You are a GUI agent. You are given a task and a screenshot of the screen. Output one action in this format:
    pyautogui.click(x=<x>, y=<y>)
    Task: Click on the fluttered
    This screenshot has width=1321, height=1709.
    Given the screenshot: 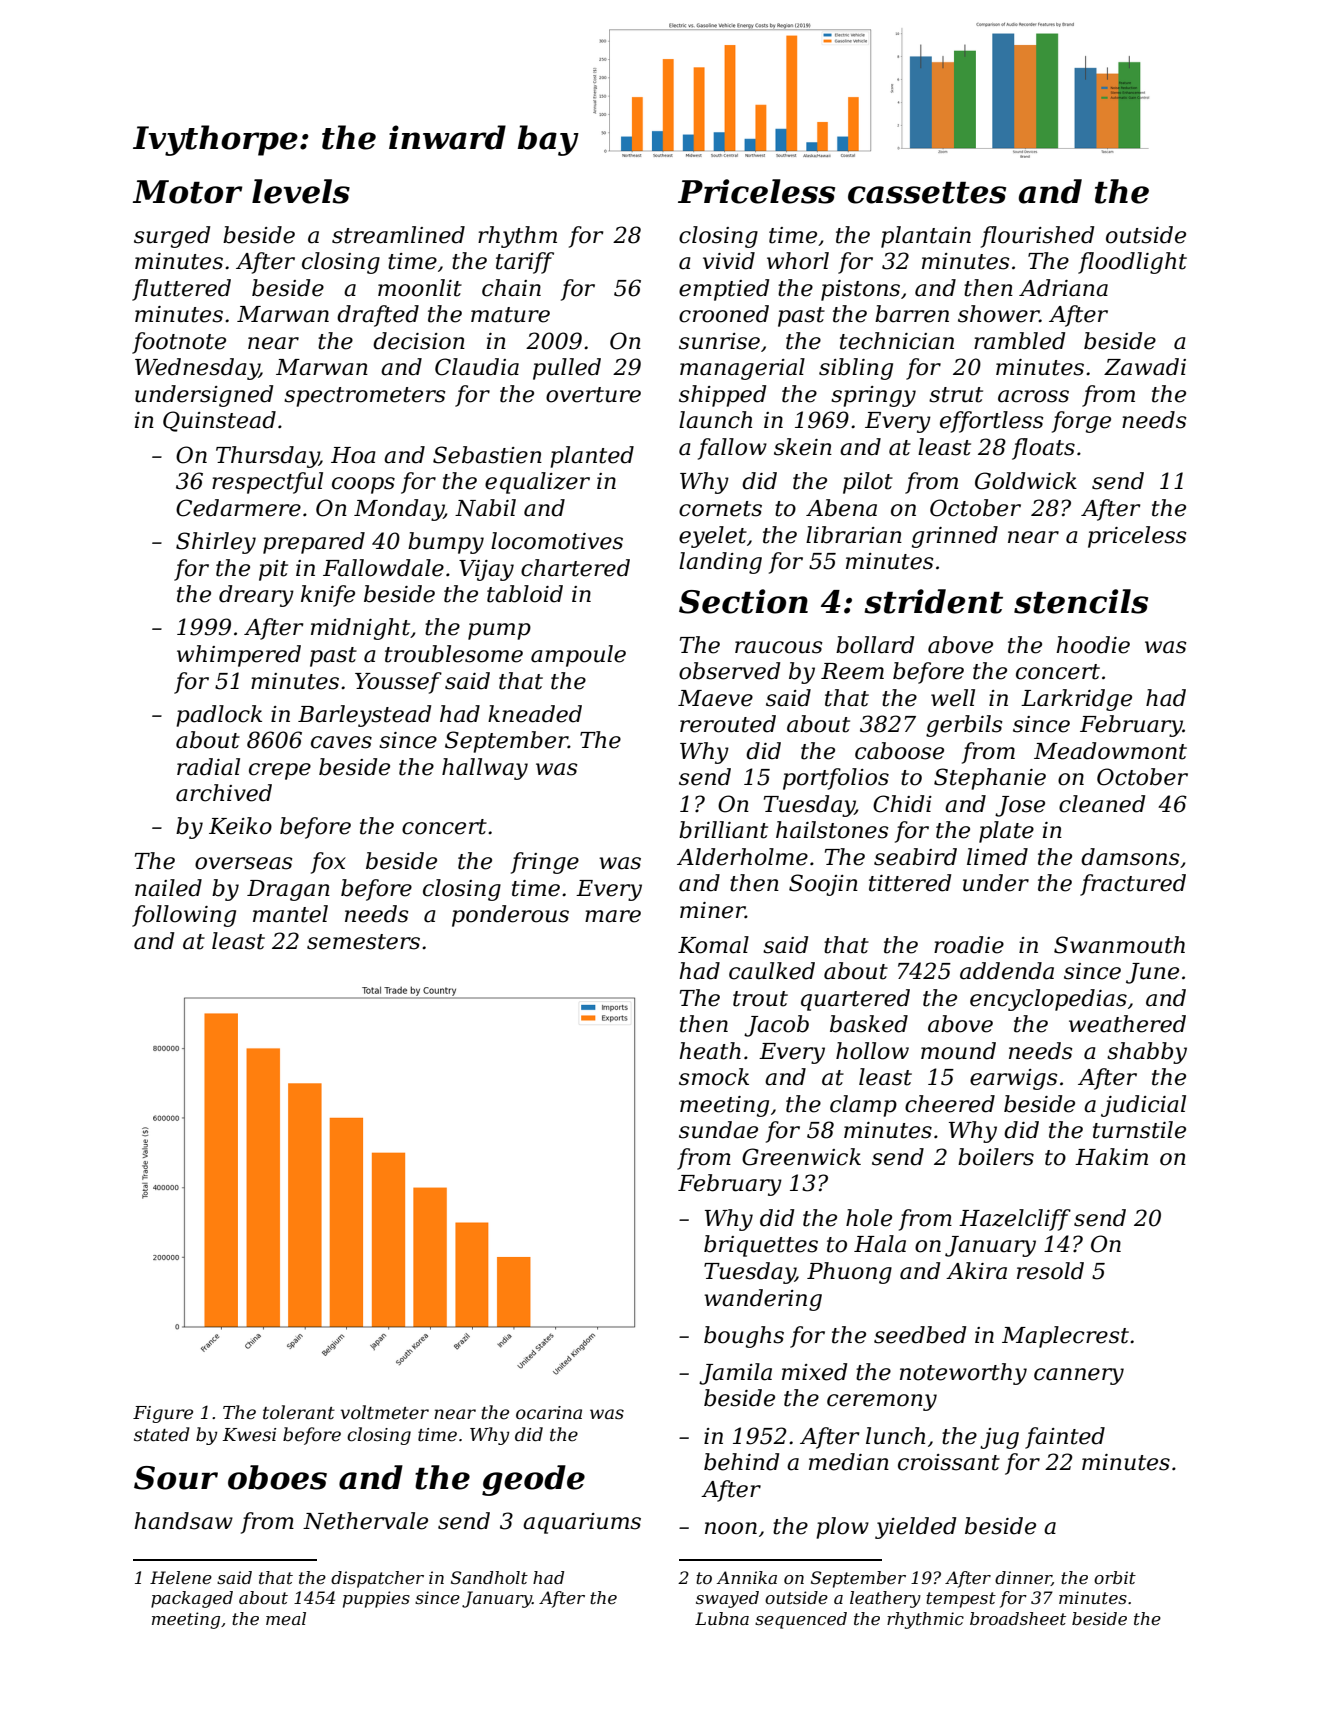 What is the action you would take?
    pyautogui.click(x=181, y=290)
